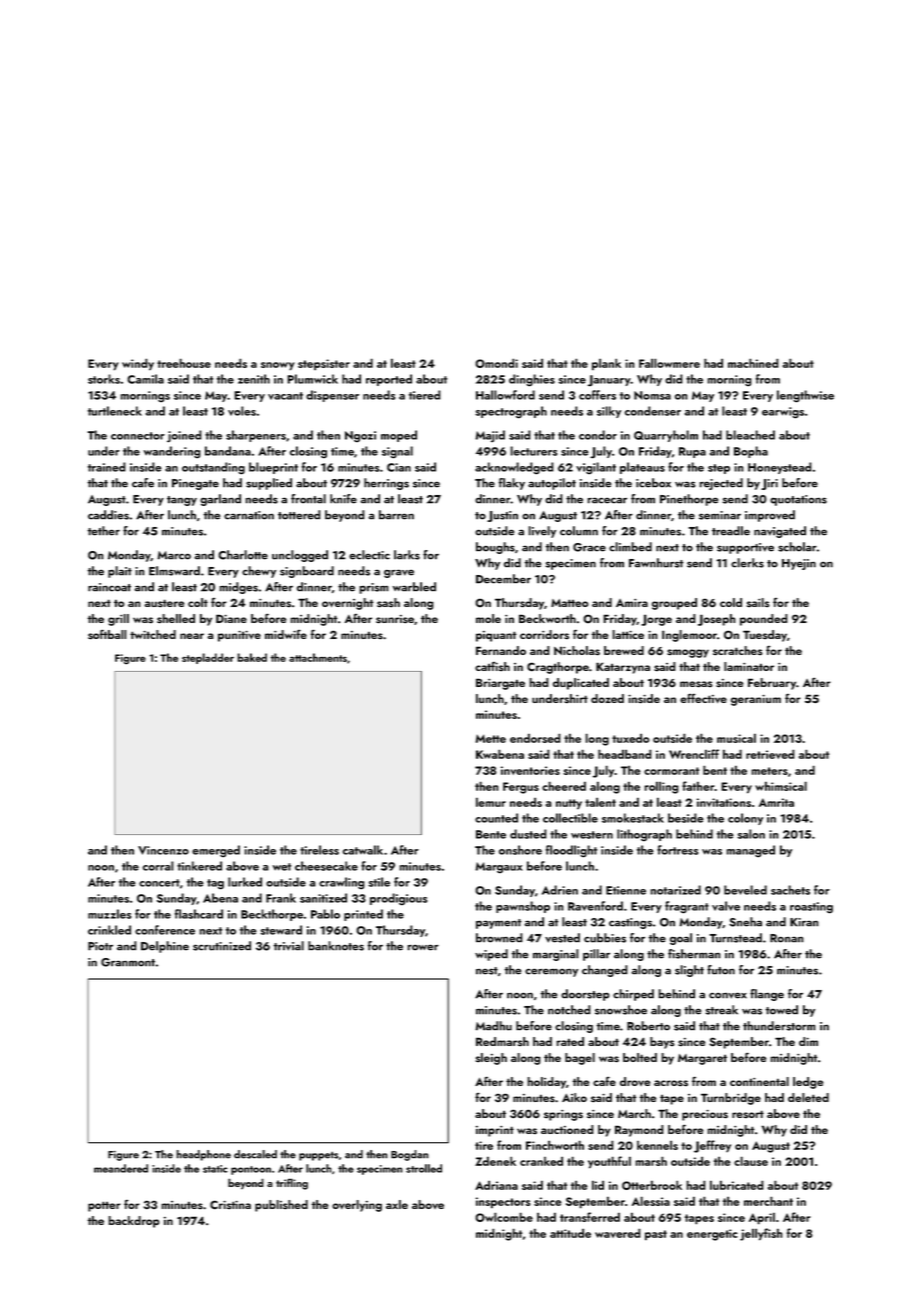  I want to click on catfish, so click(492, 666).
